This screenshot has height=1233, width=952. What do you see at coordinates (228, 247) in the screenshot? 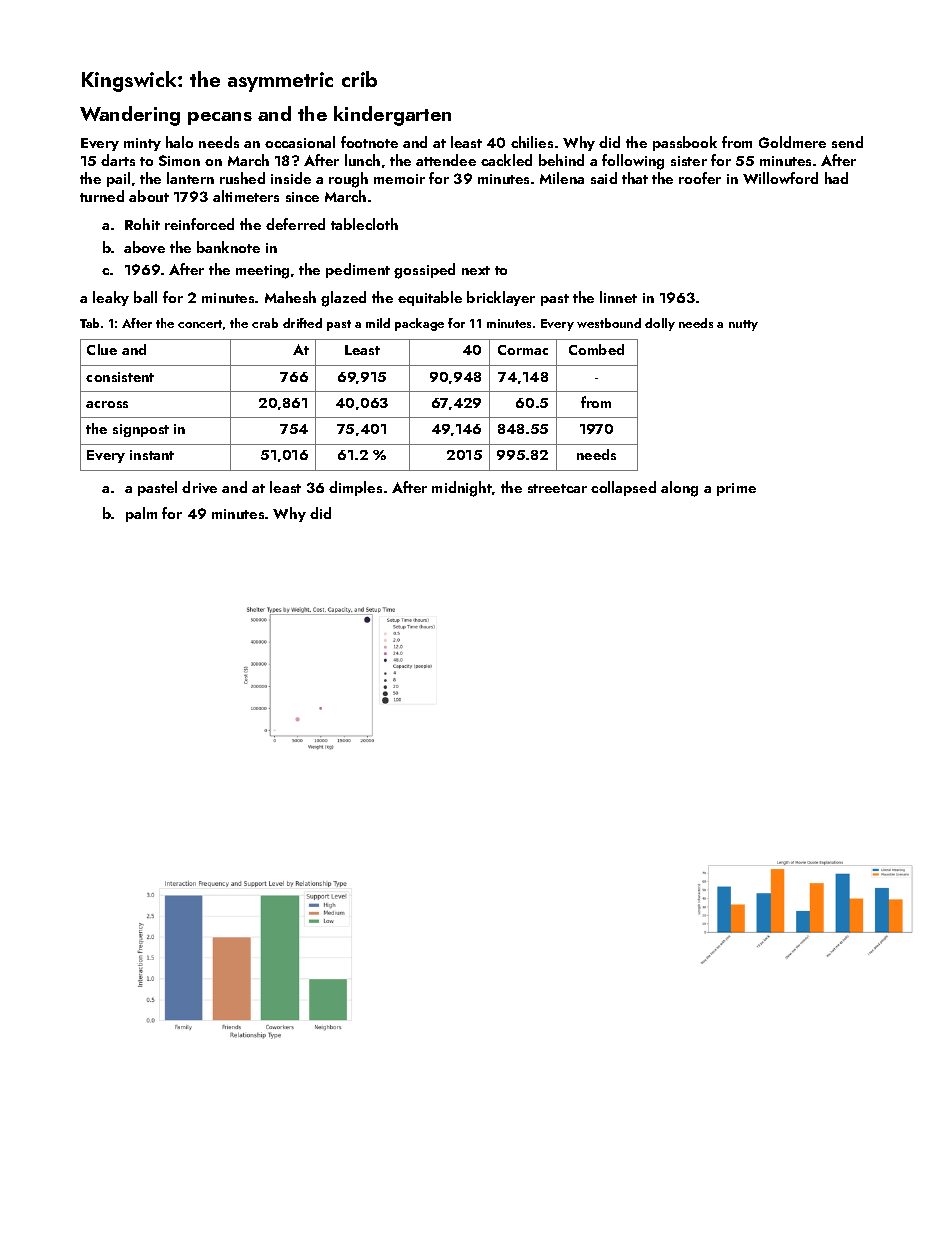
I see `banknote` at bounding box center [228, 247].
